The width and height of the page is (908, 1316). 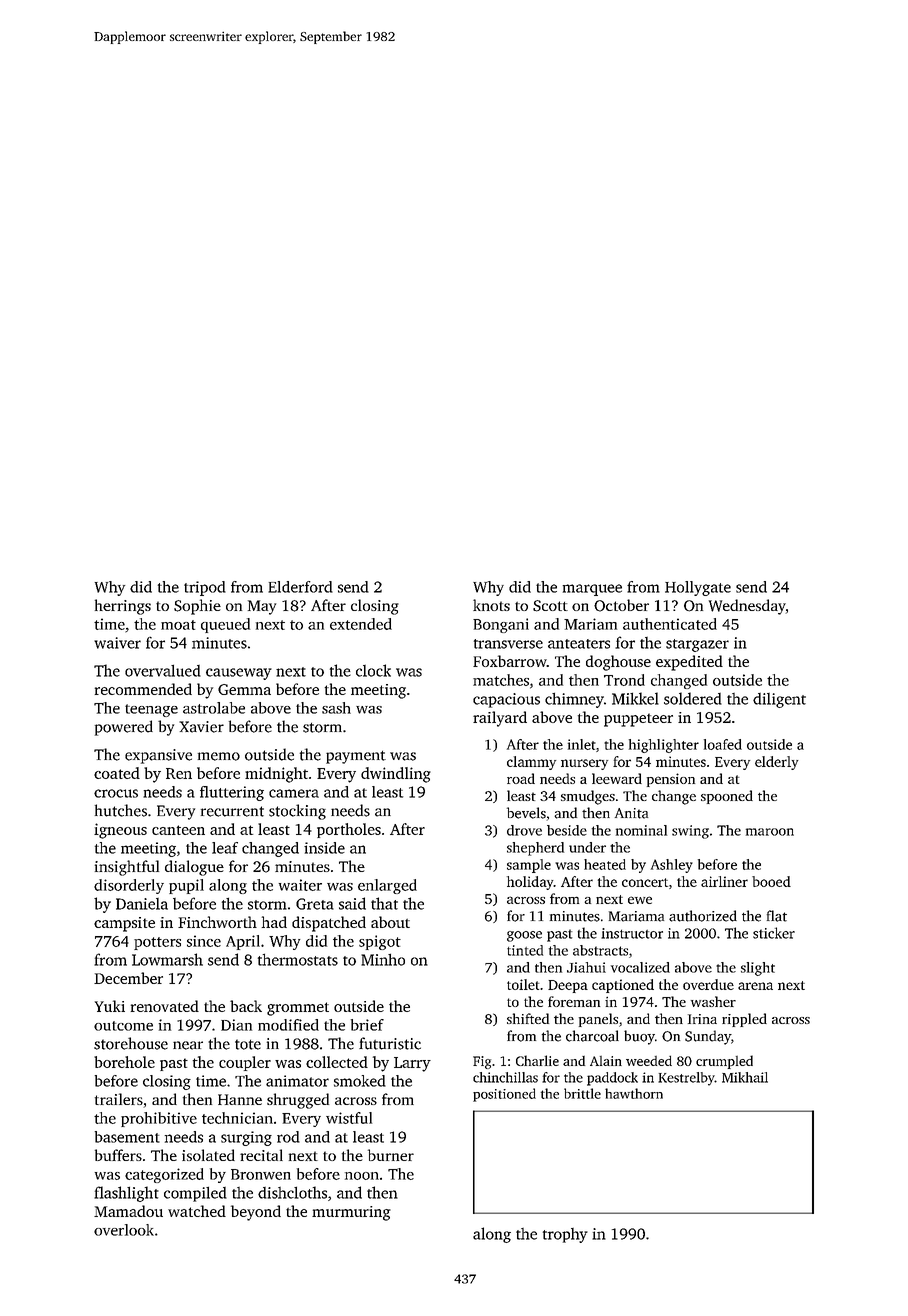 What do you see at coordinates (698, 588) in the page?
I see `Hollygate` at bounding box center [698, 588].
